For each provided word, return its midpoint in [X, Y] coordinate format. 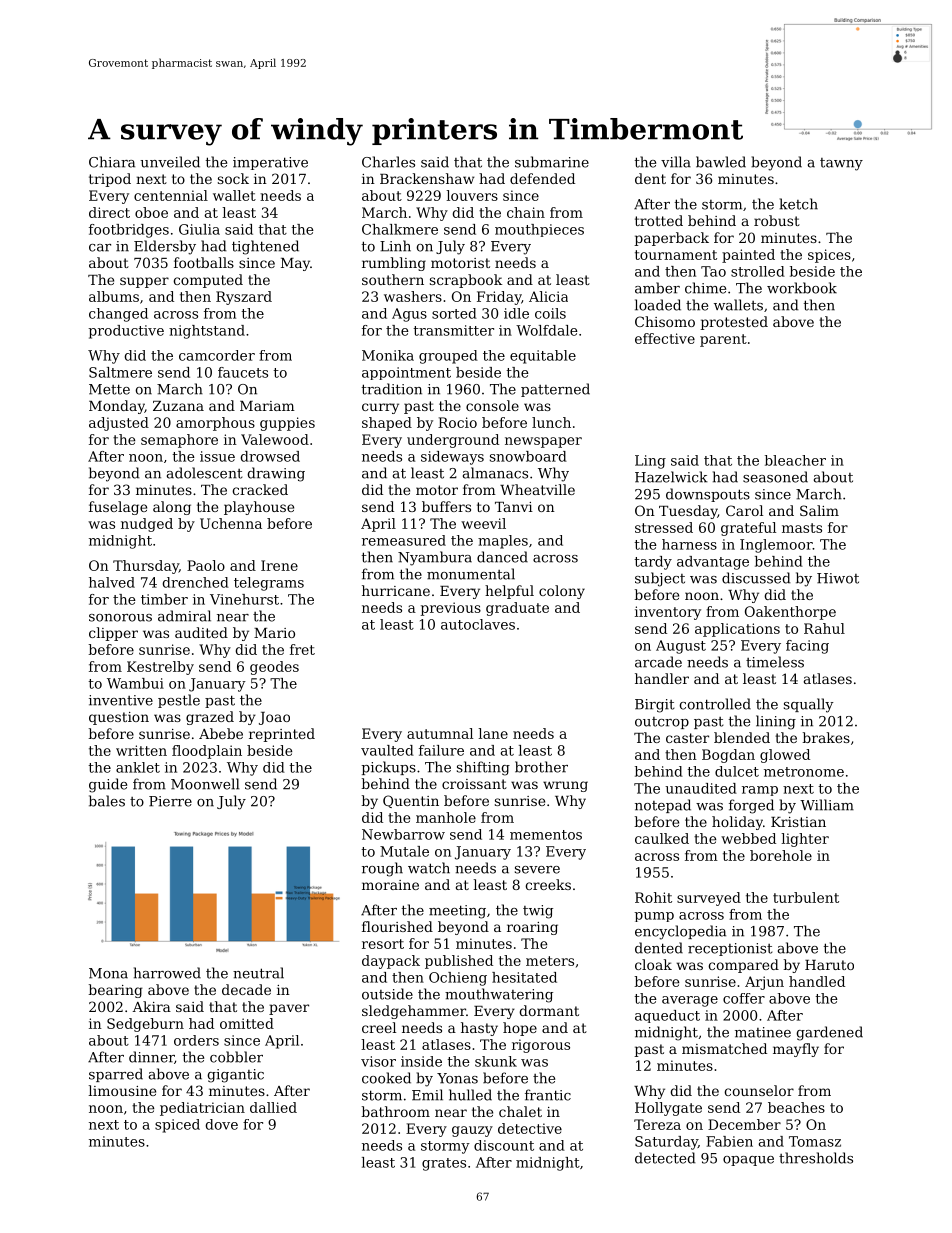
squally [809, 705]
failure [441, 750]
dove [222, 1124]
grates [444, 1164]
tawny [841, 164]
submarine [552, 162]
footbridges [129, 231]
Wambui [135, 683]
